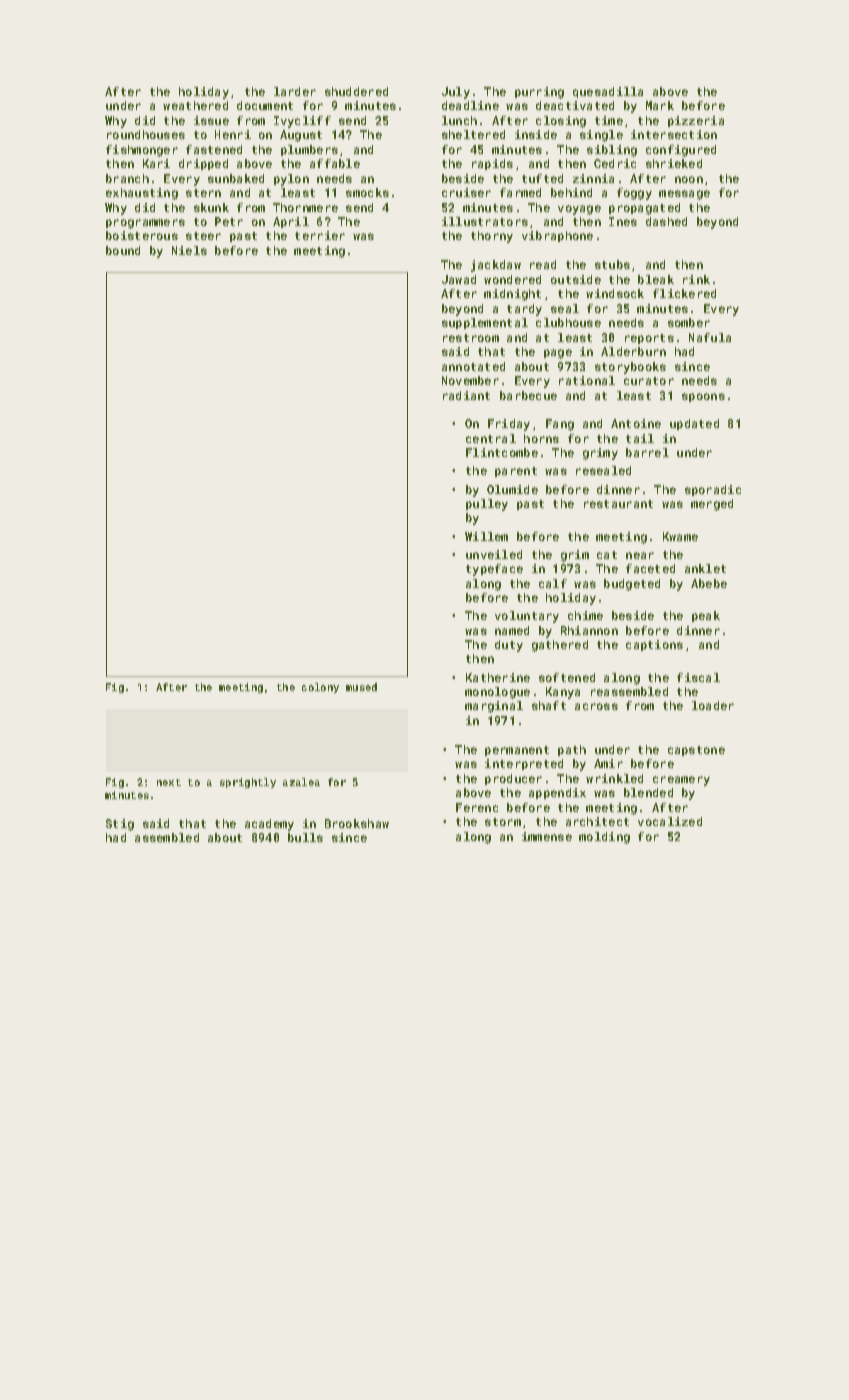  What do you see at coordinates (644, 209) in the screenshot?
I see `propagated` at bounding box center [644, 209].
